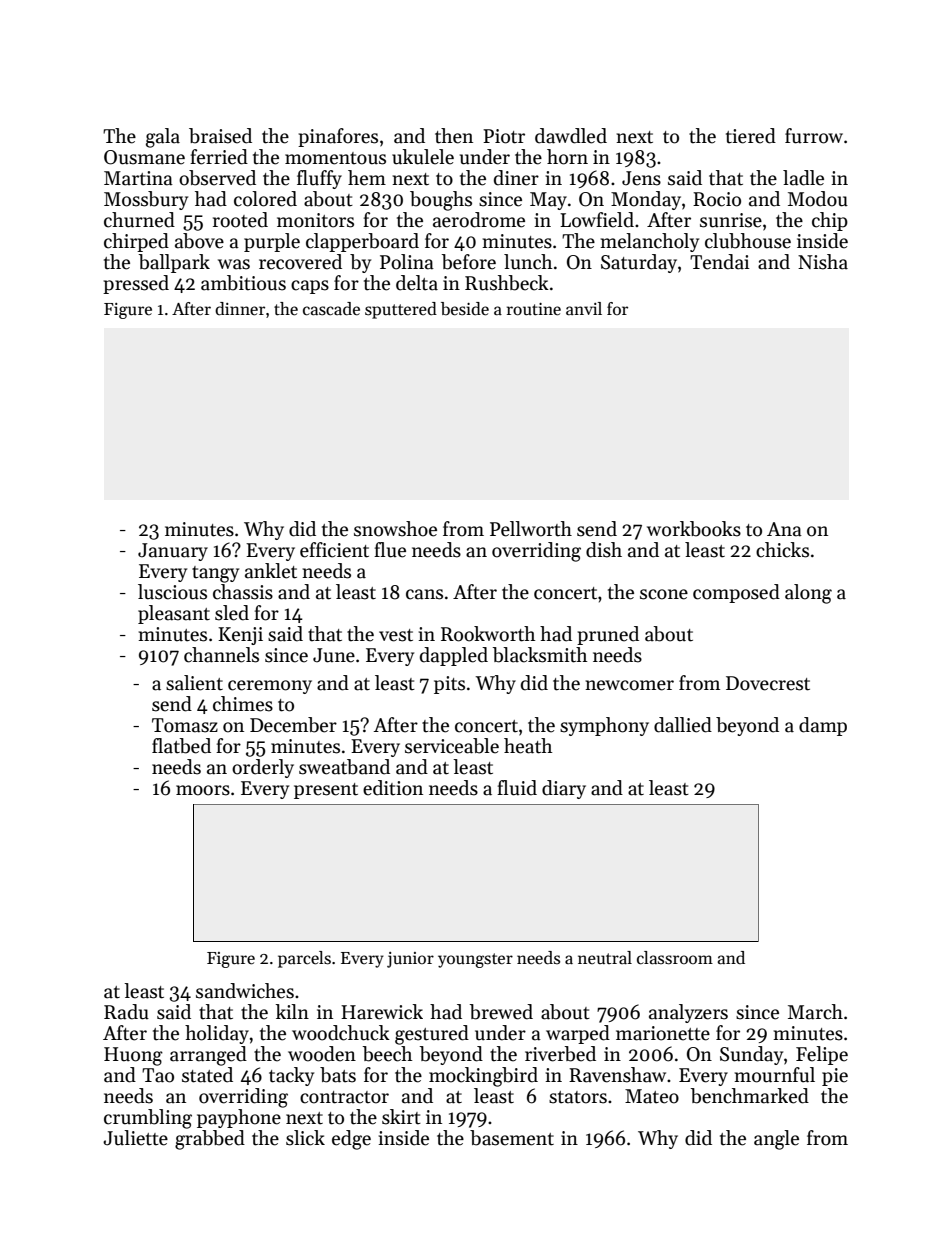 The height and width of the document is (1233, 952). What do you see at coordinates (136, 284) in the document?
I see `pressed` at bounding box center [136, 284].
